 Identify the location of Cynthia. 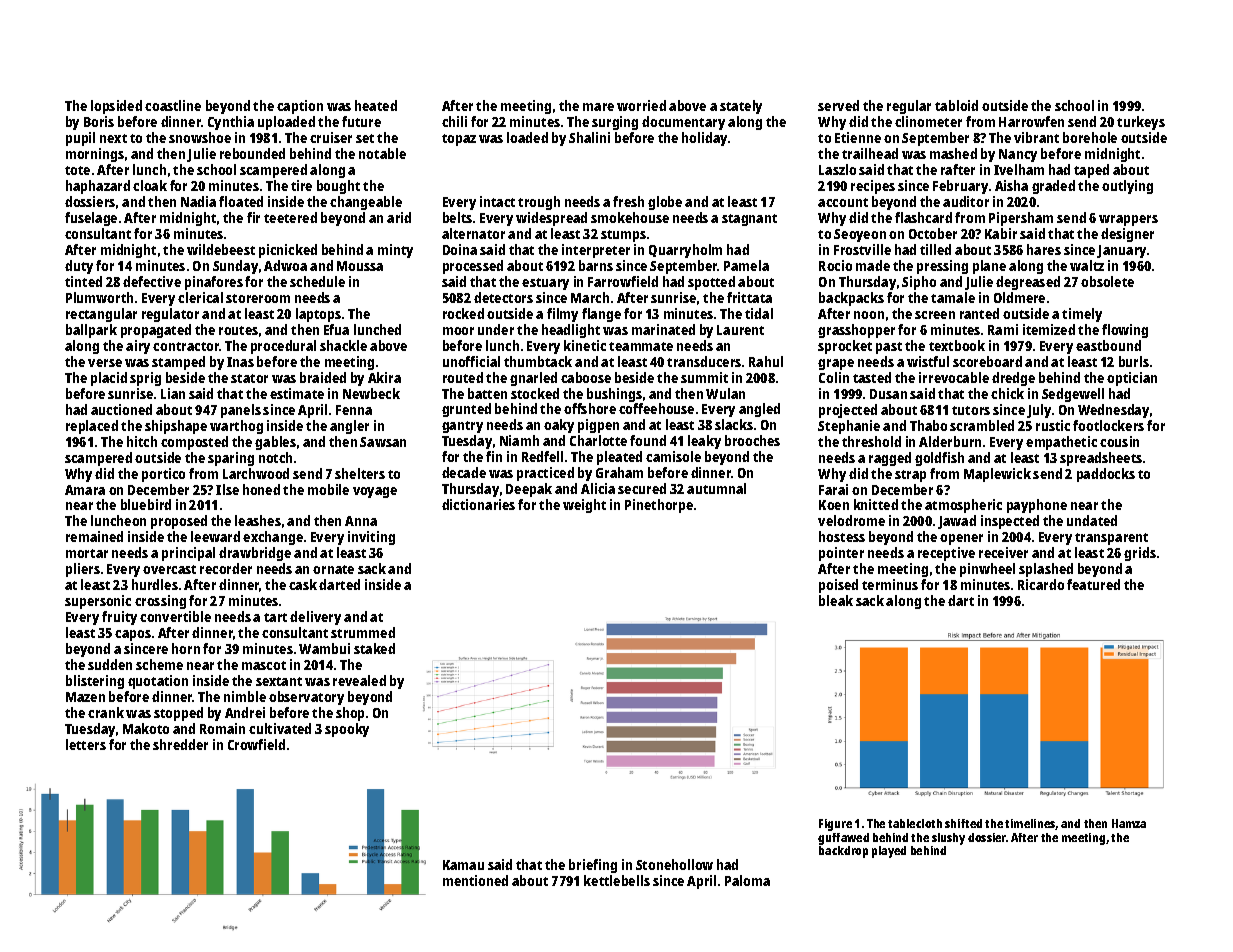
(231, 123).
